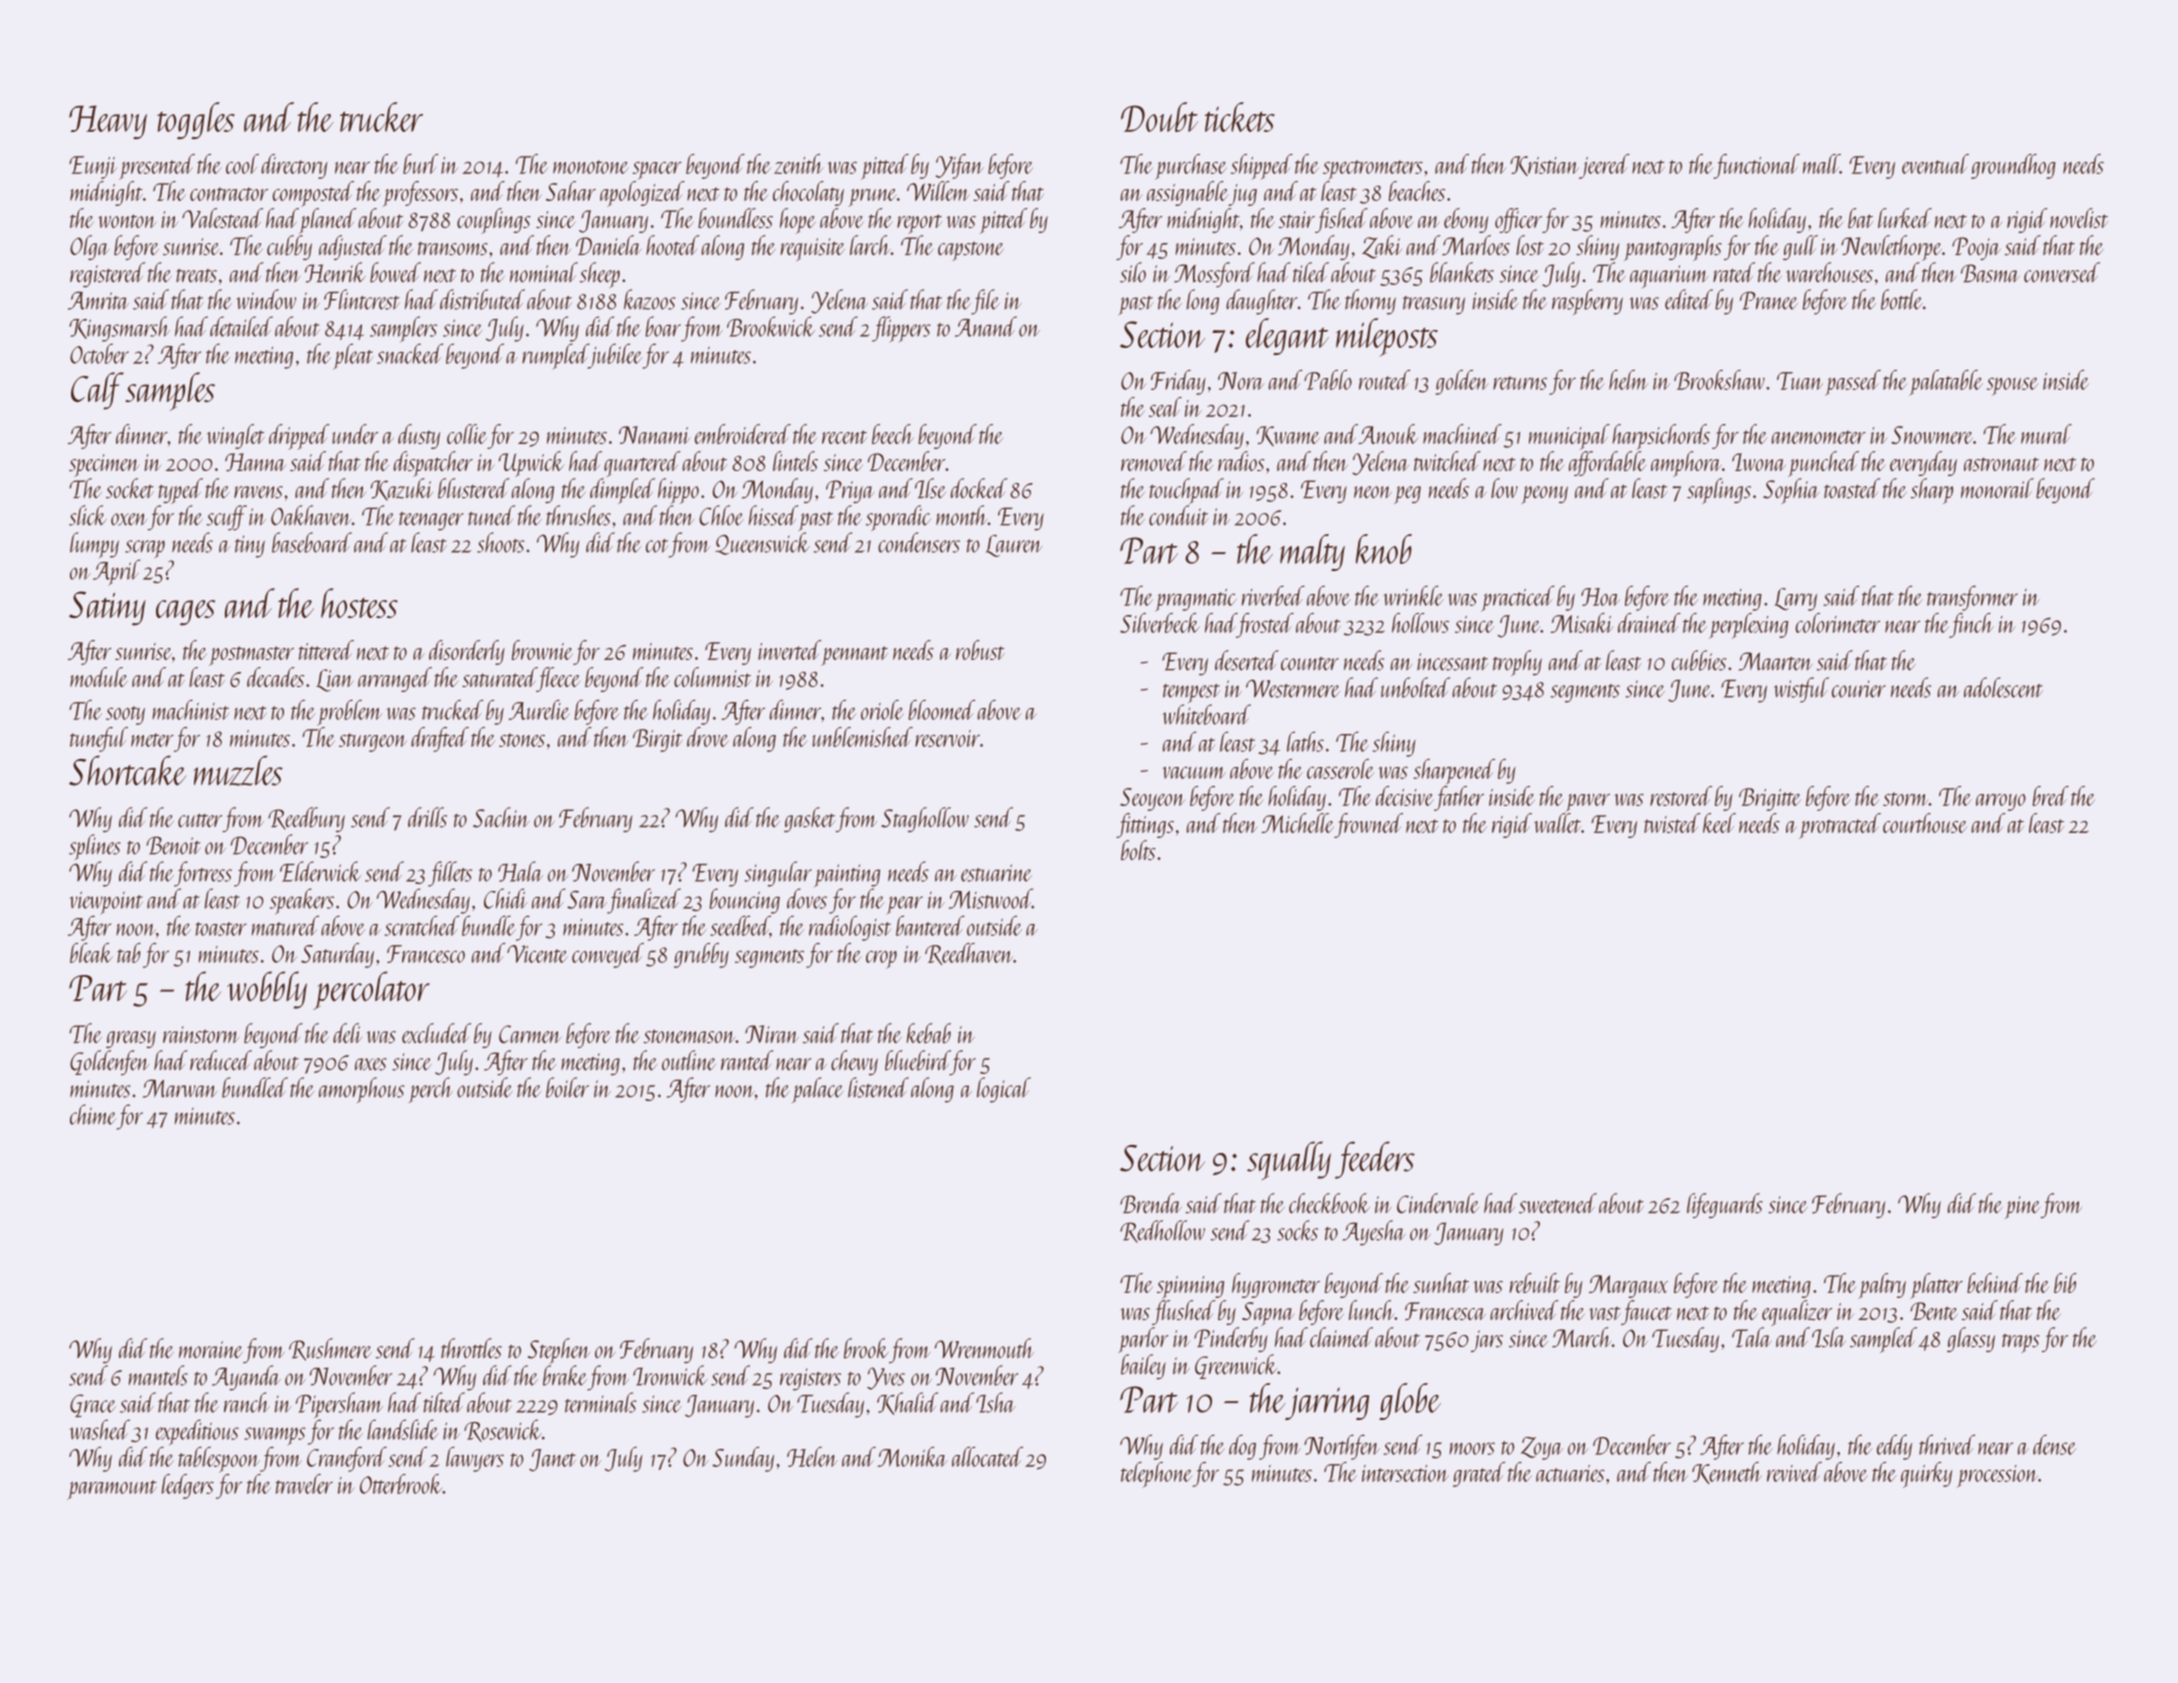  I want to click on novelist, so click(2079, 218).
